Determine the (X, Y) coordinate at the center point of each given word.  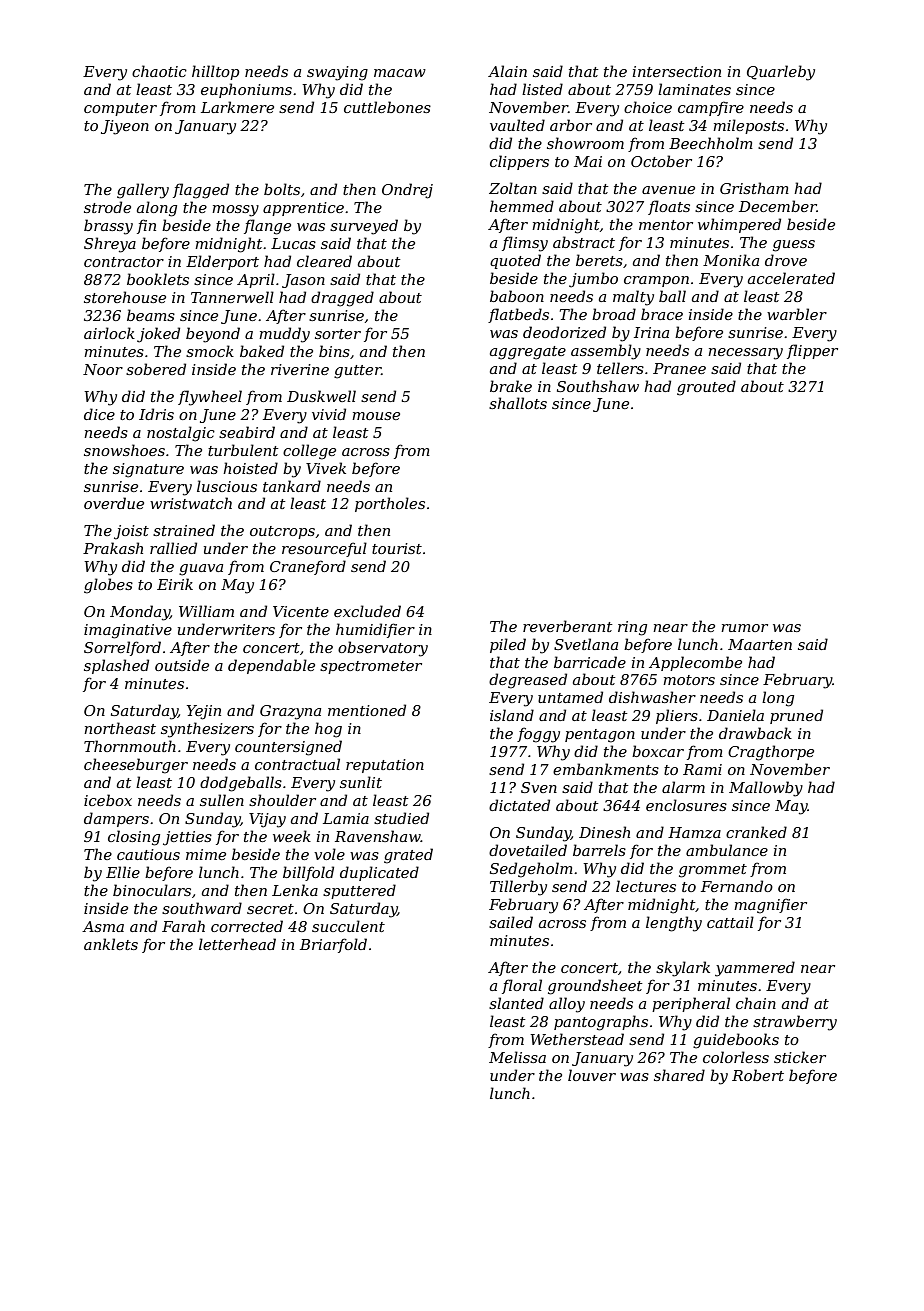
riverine (300, 369)
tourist (397, 548)
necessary (745, 354)
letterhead (237, 944)
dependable (271, 666)
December (778, 206)
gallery (143, 191)
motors (689, 680)
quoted (515, 261)
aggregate (528, 353)
